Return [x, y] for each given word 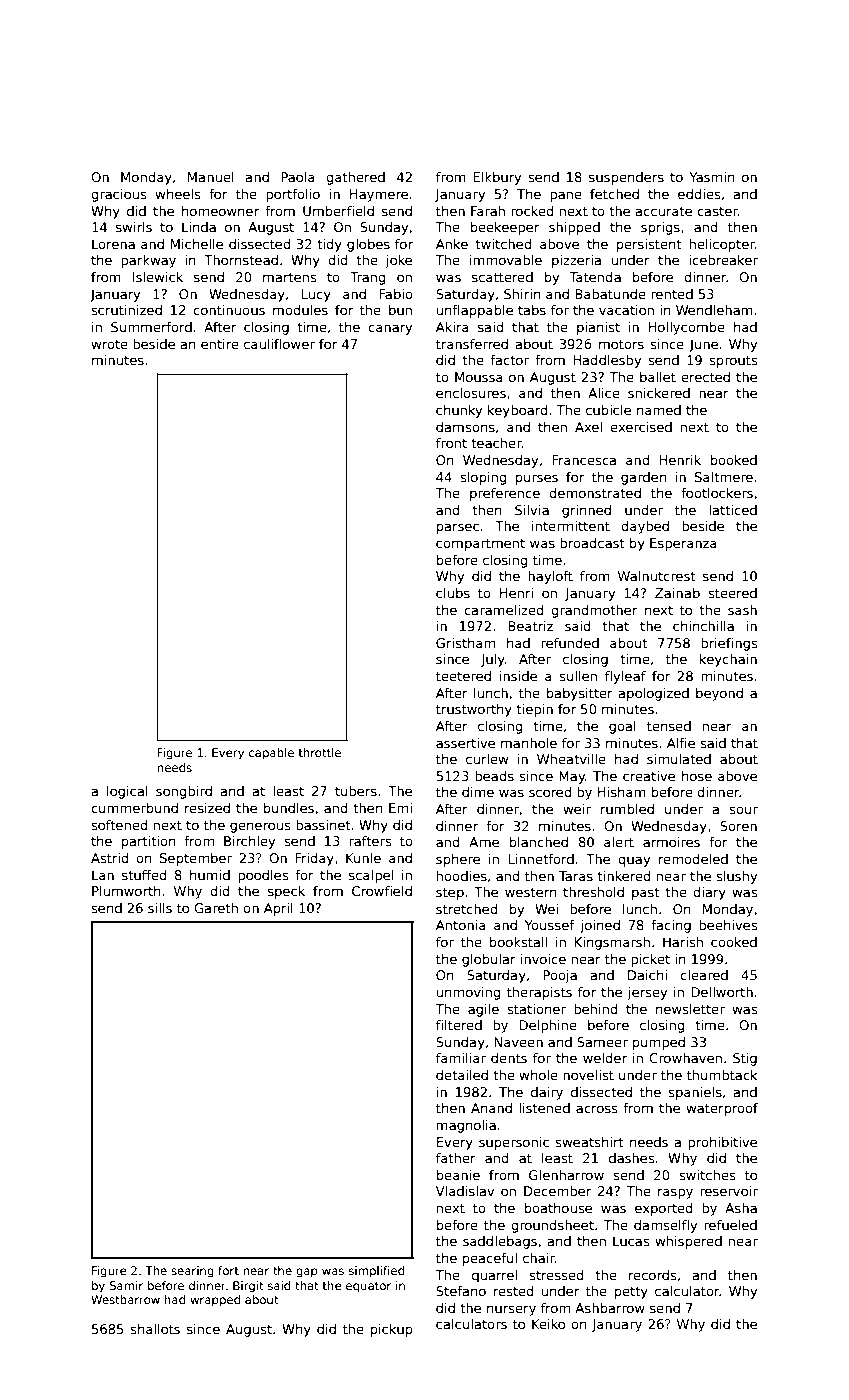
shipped [574, 228]
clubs [453, 593]
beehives [728, 925]
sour [743, 810]
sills [160, 908]
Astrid [110, 858]
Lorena [113, 244]
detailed [462, 1075]
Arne [484, 842]
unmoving [468, 993]
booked [734, 460]
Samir [126, 1285]
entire [220, 344]
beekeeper [505, 228]
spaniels [695, 1093]
